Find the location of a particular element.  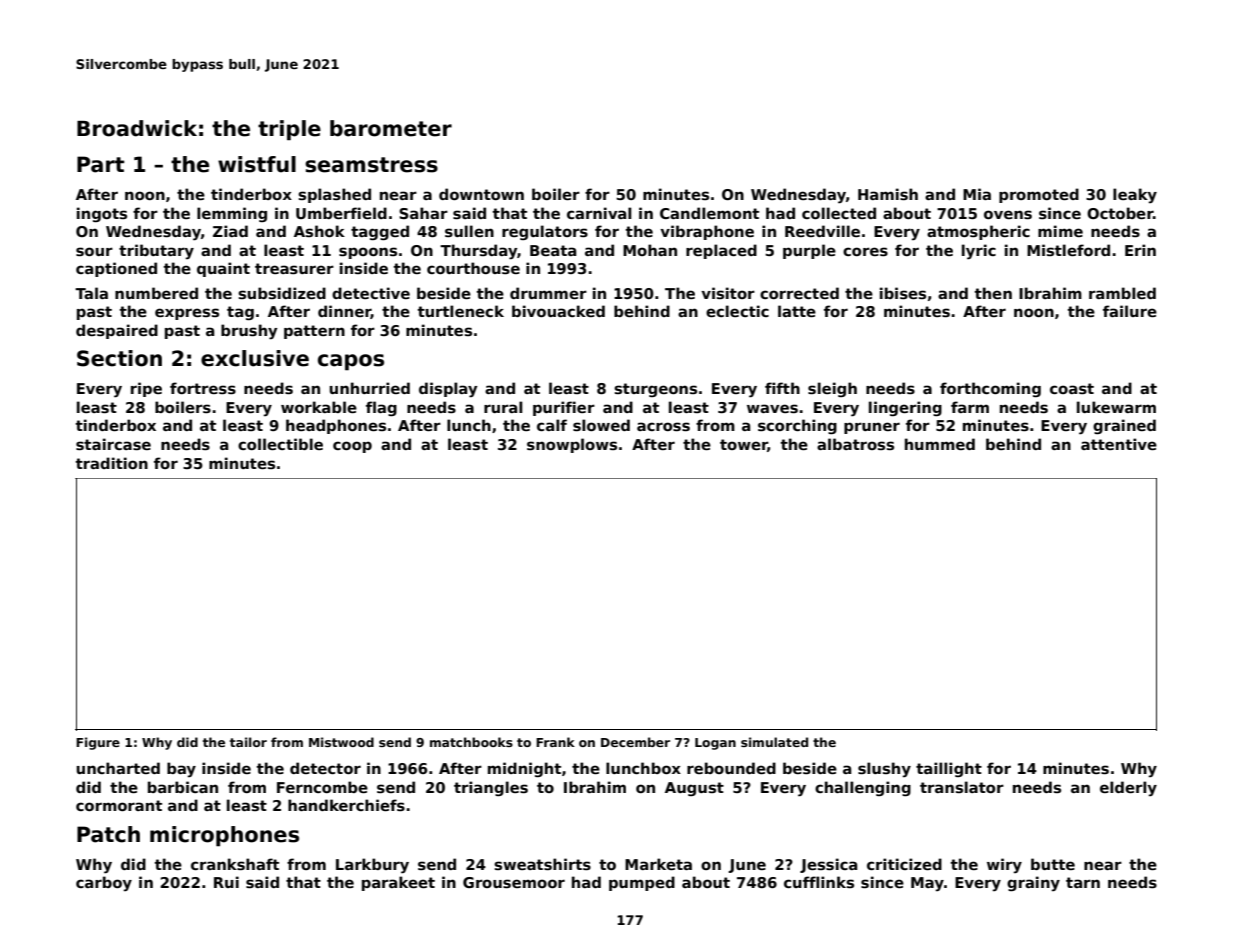

slushy is located at coordinates (884, 769).
